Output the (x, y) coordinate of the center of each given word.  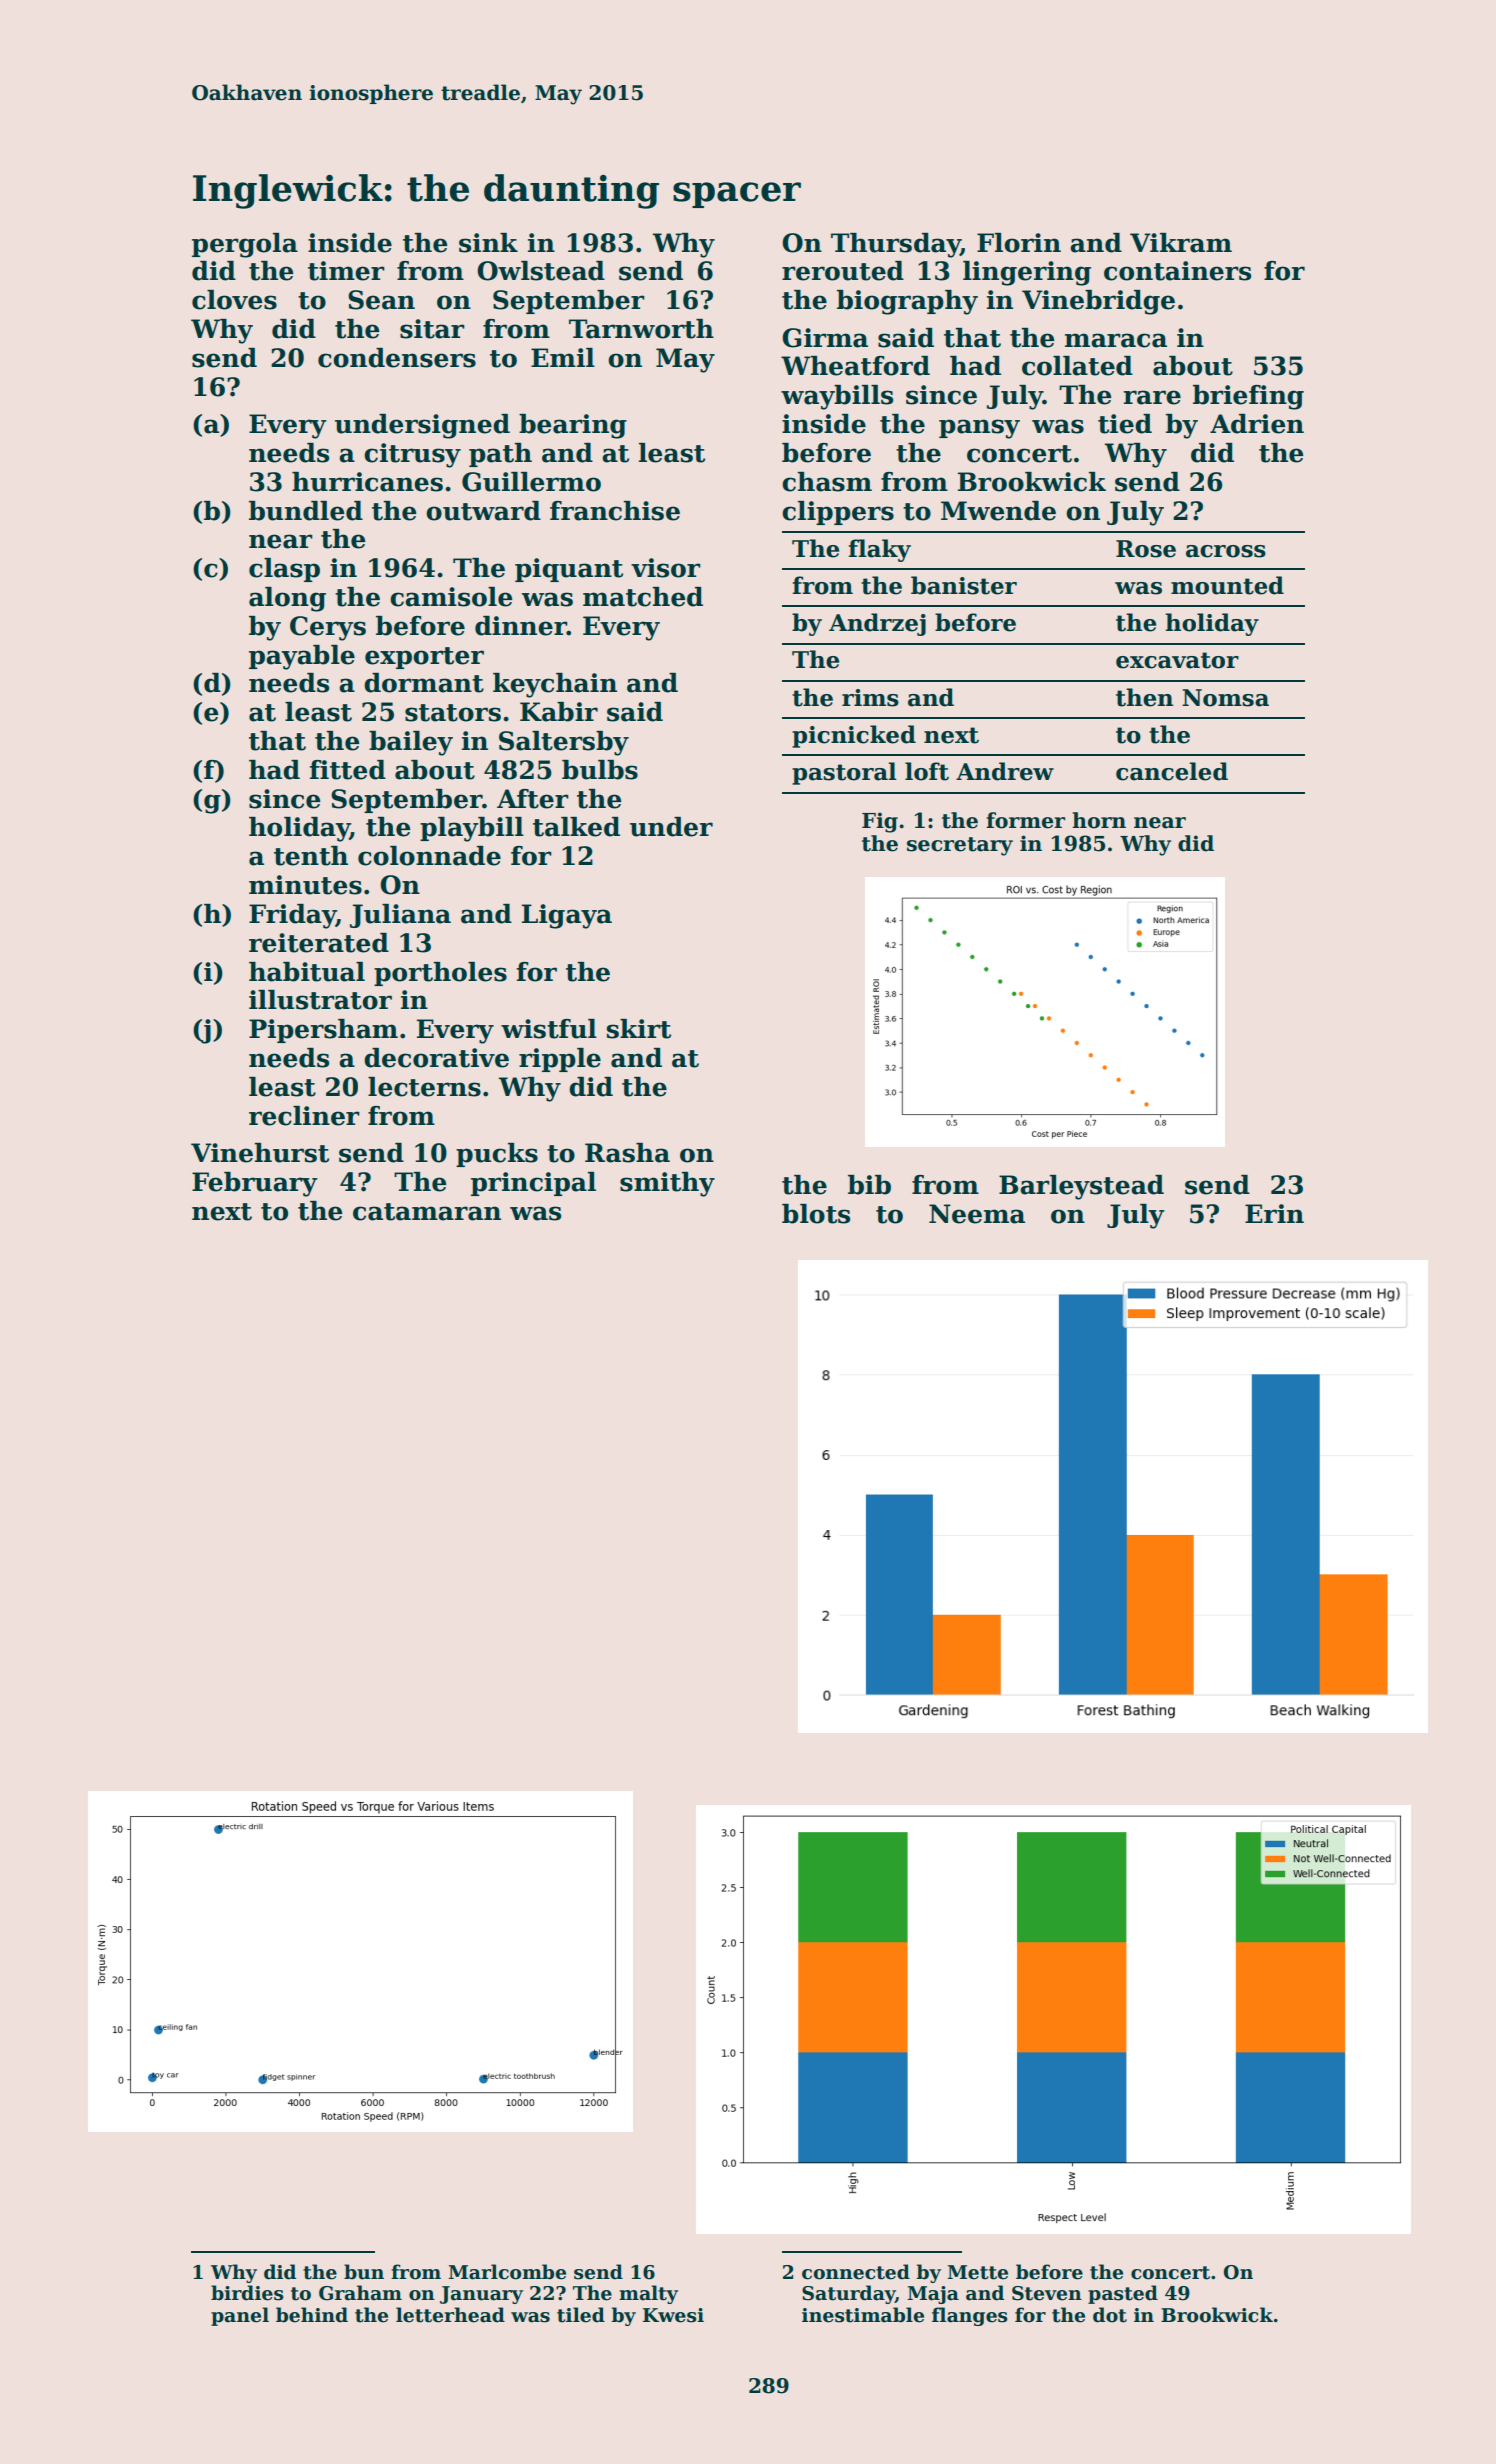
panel (240, 2316)
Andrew (1005, 771)
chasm (827, 482)
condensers (397, 358)
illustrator (320, 1000)
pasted (1123, 2294)
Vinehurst (260, 1153)
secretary (960, 846)
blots (816, 1214)
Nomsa (1225, 698)
